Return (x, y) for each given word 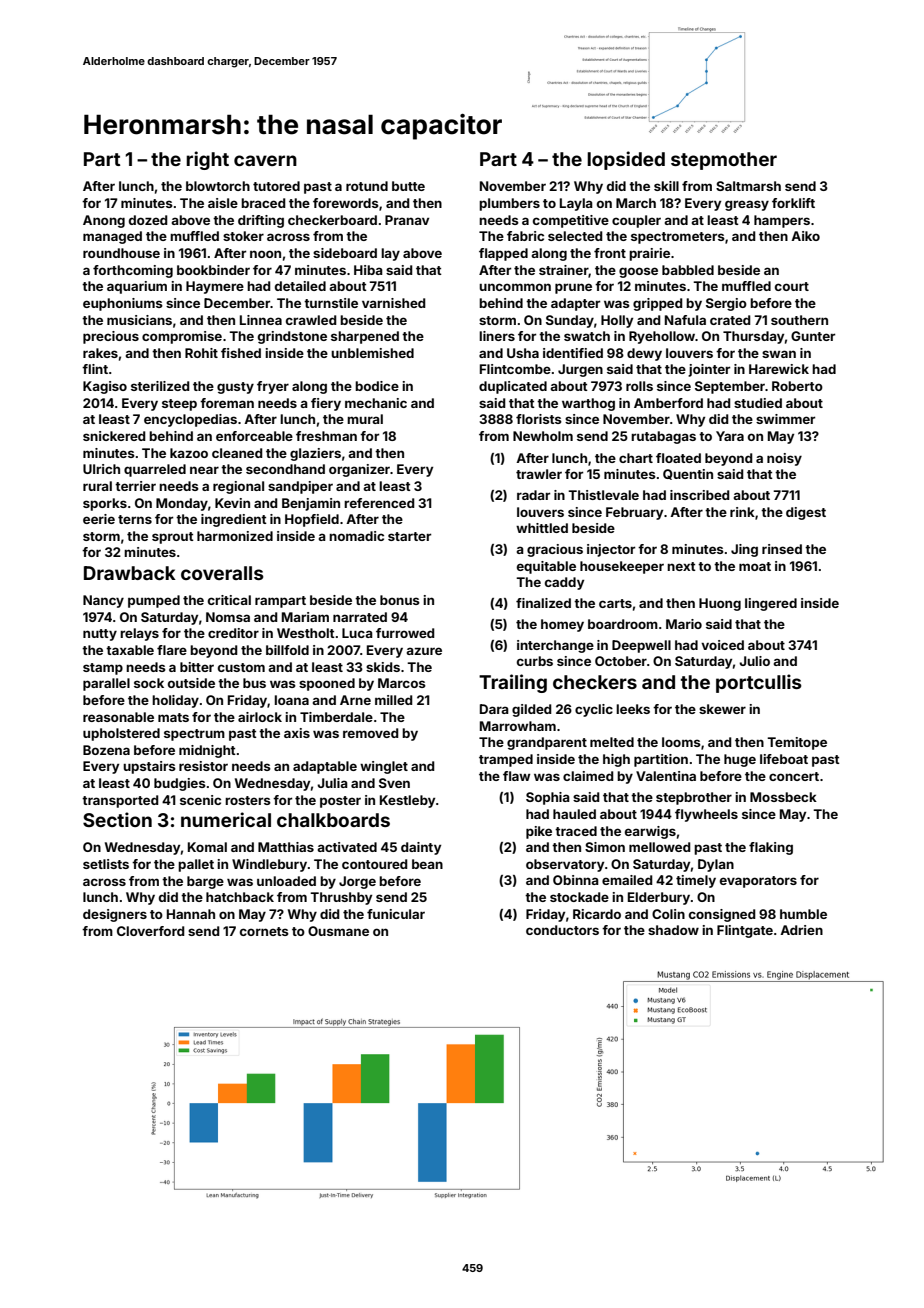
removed (371, 733)
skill (666, 186)
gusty (235, 388)
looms (681, 742)
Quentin (688, 474)
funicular (396, 914)
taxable (130, 650)
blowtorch (218, 186)
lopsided (626, 160)
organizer (359, 470)
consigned (722, 915)
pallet (196, 865)
